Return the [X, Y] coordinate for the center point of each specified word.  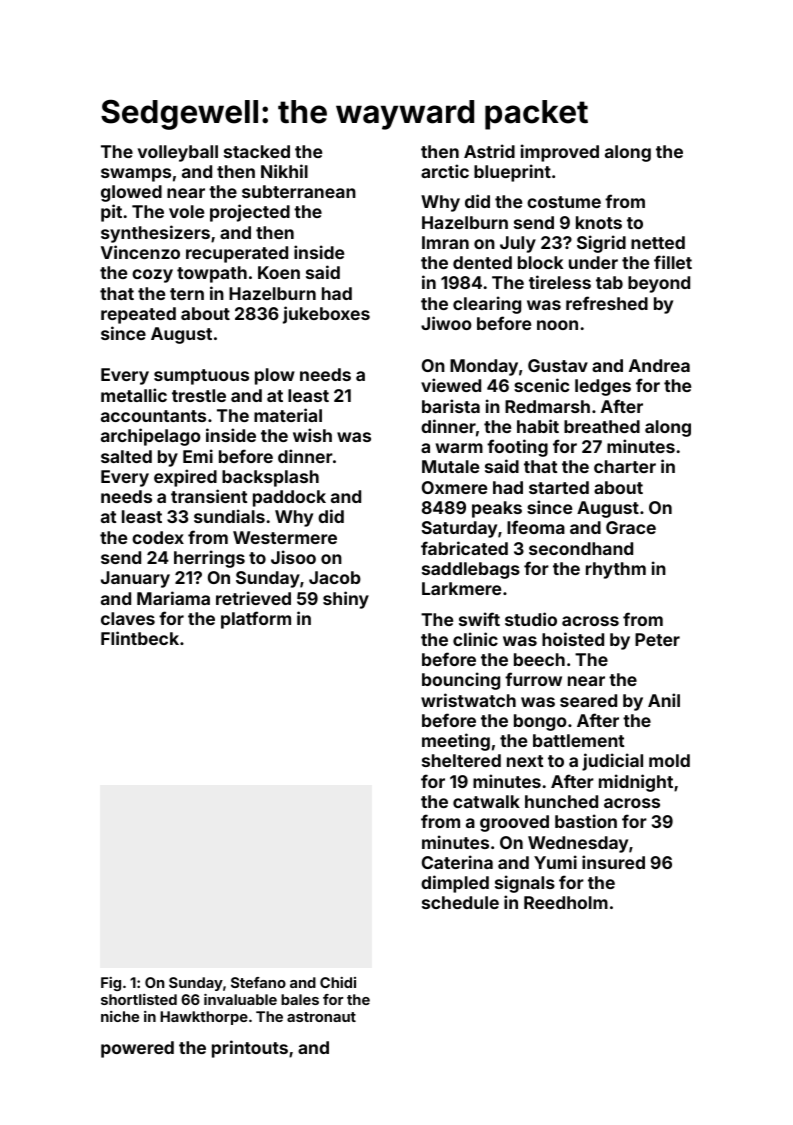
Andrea [659, 365]
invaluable [240, 999]
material [288, 415]
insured [613, 862]
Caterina [457, 862]
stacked [257, 151]
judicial [612, 762]
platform [256, 620]
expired [185, 478]
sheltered [461, 760]
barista [451, 406]
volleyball [178, 153]
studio [531, 619]
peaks [497, 509]
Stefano [258, 982]
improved [560, 153]
